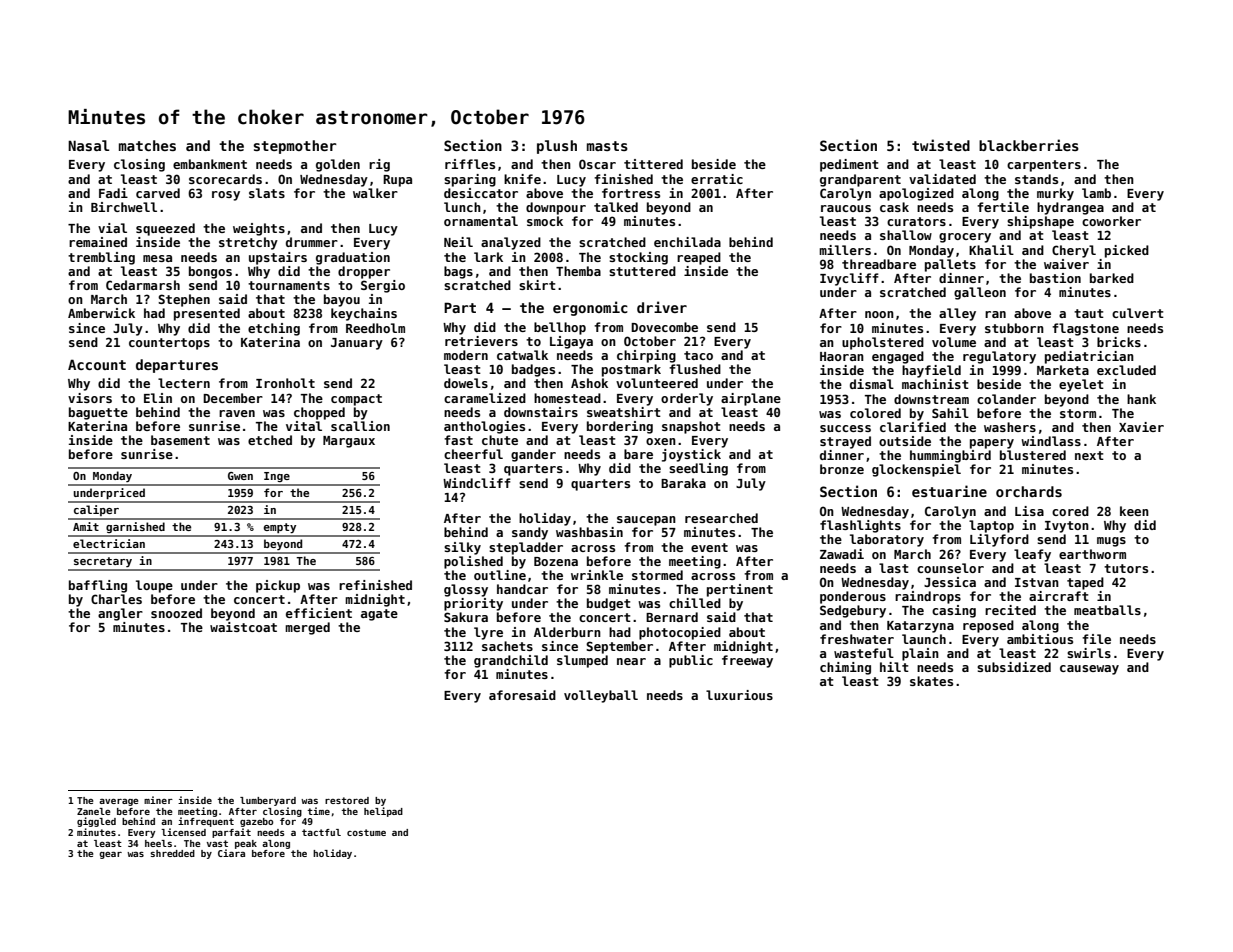 The image size is (1233, 952). Describe the element at coordinates (1112, 278) in the screenshot. I see `barked` at that location.
